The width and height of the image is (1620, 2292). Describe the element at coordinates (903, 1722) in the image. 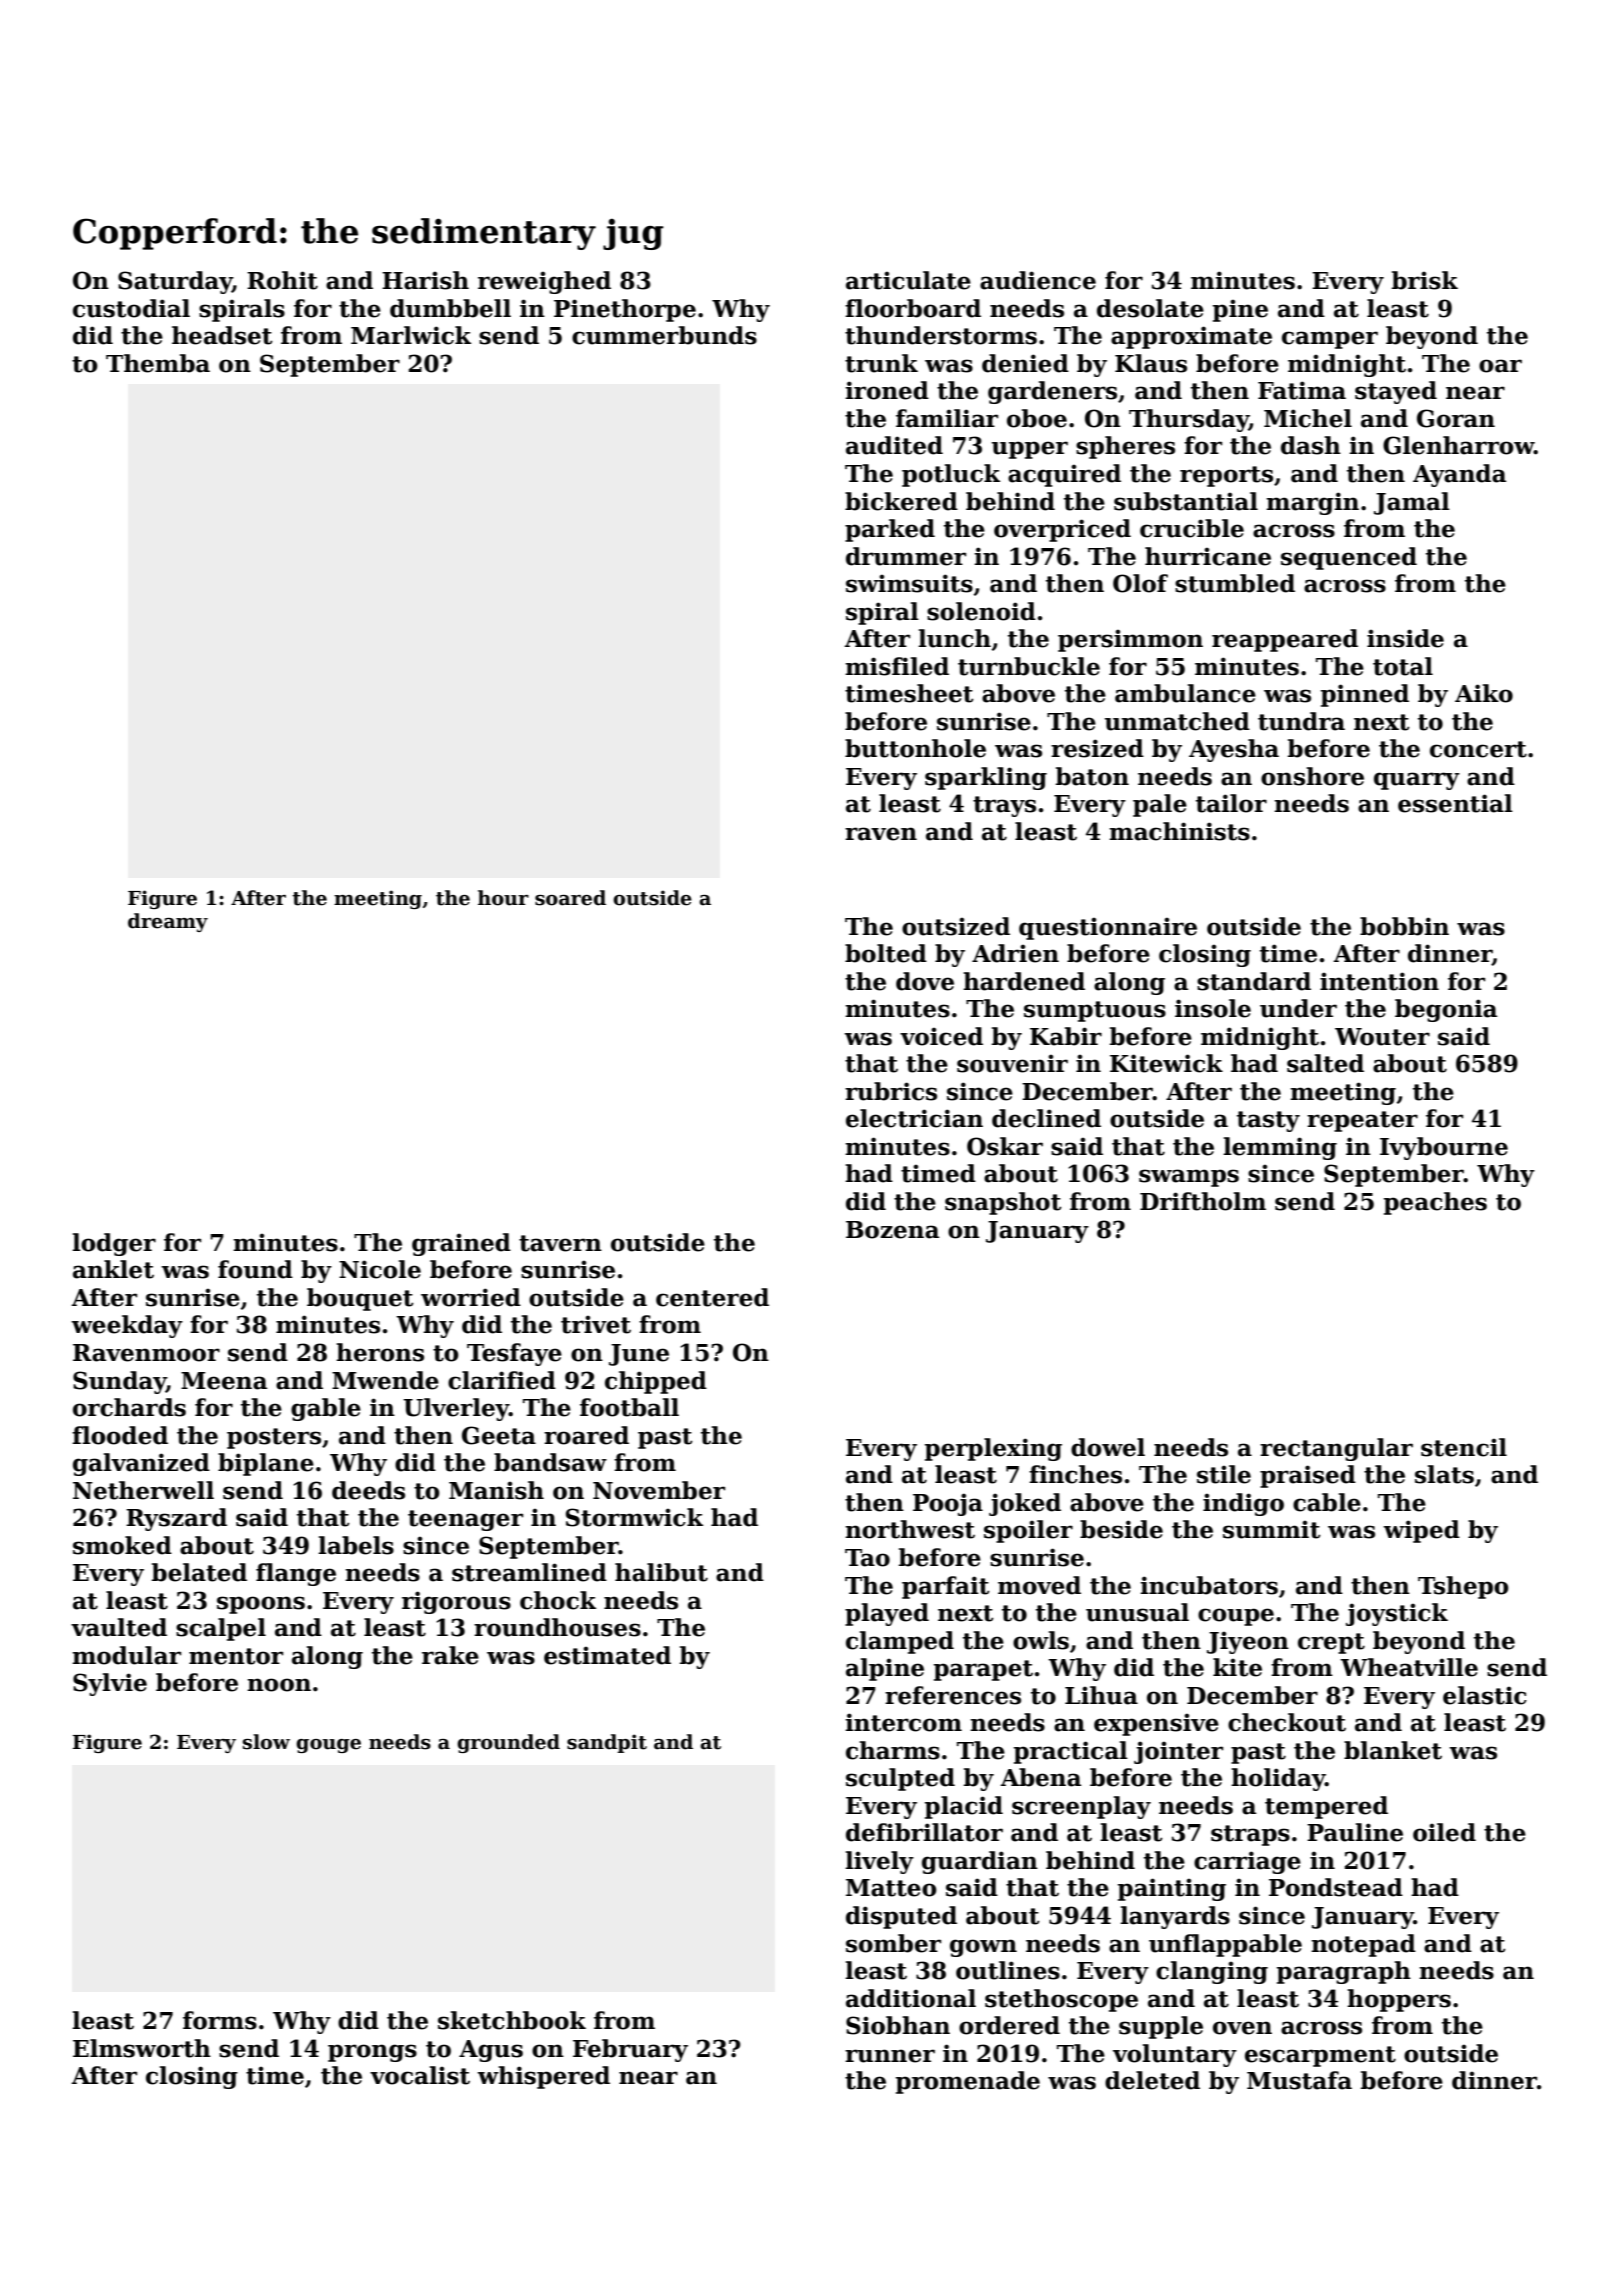

I see `intercom` at that location.
